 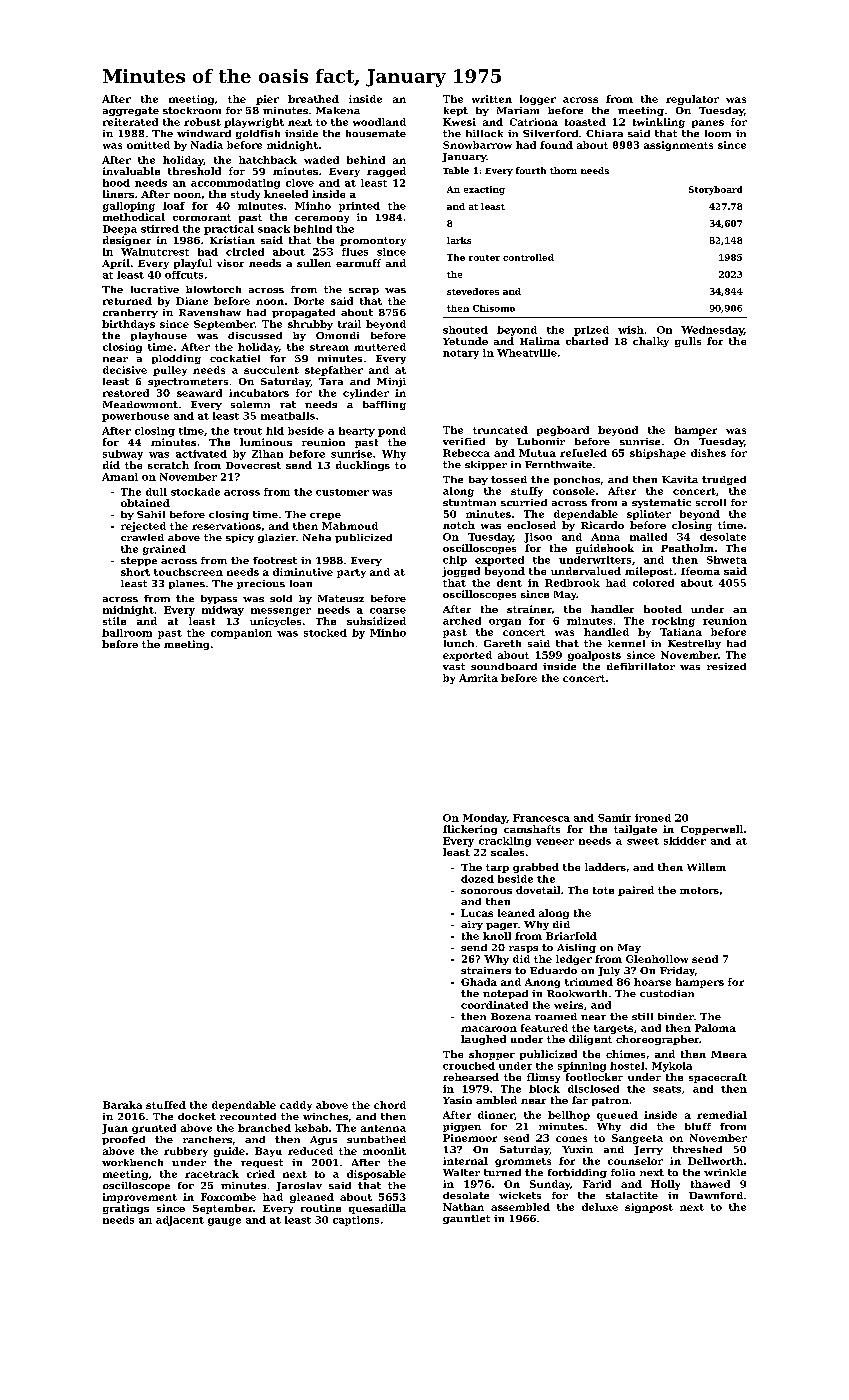 What do you see at coordinates (603, 890) in the image?
I see `tote` at bounding box center [603, 890].
